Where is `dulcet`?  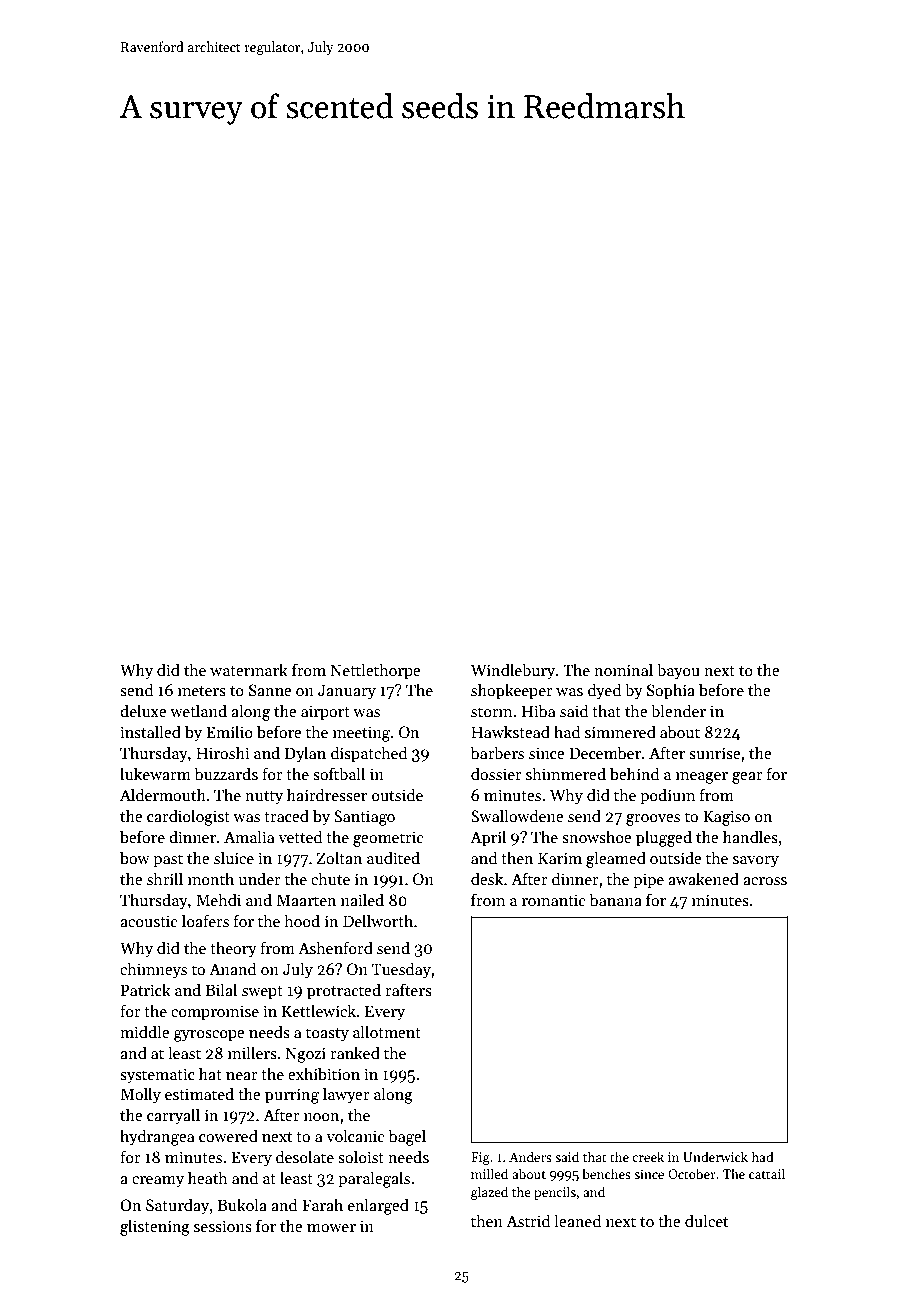 dulcet is located at coordinates (706, 1220).
